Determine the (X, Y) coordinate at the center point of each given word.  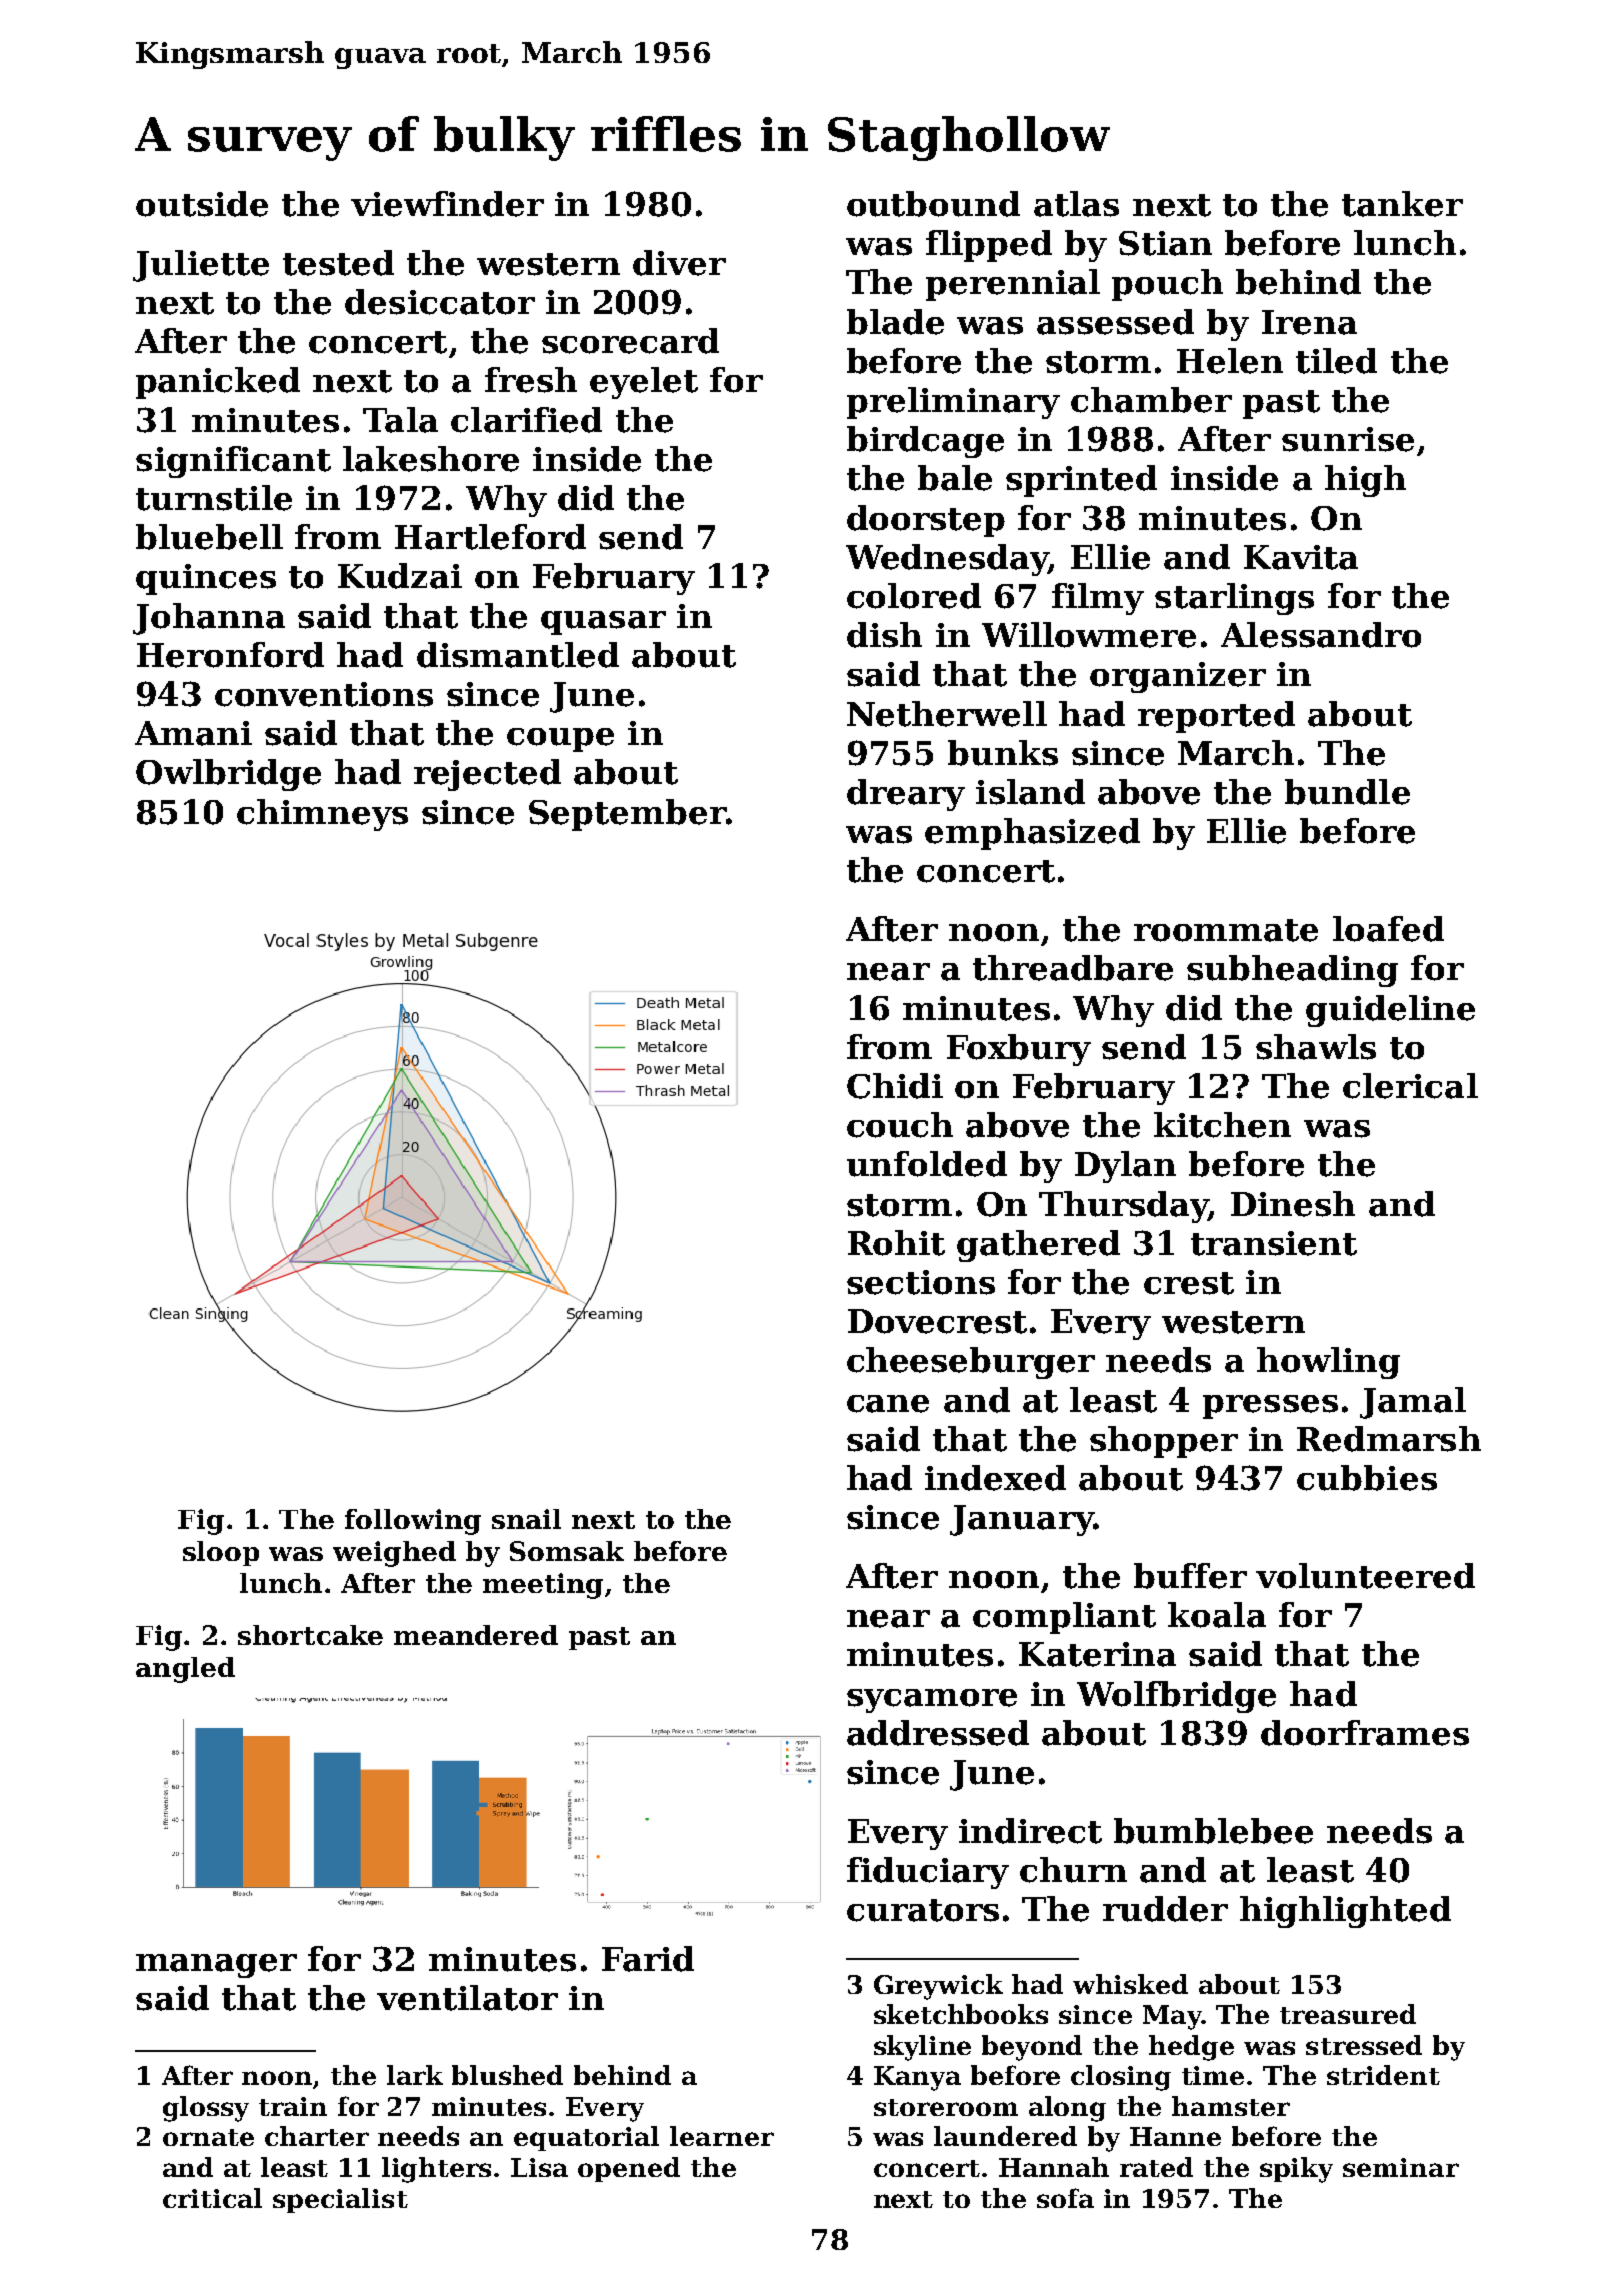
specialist (340, 2200)
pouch (1167, 285)
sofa (1065, 2198)
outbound (933, 204)
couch (900, 1125)
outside (202, 204)
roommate (1226, 930)
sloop (221, 1553)
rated (1156, 2167)
